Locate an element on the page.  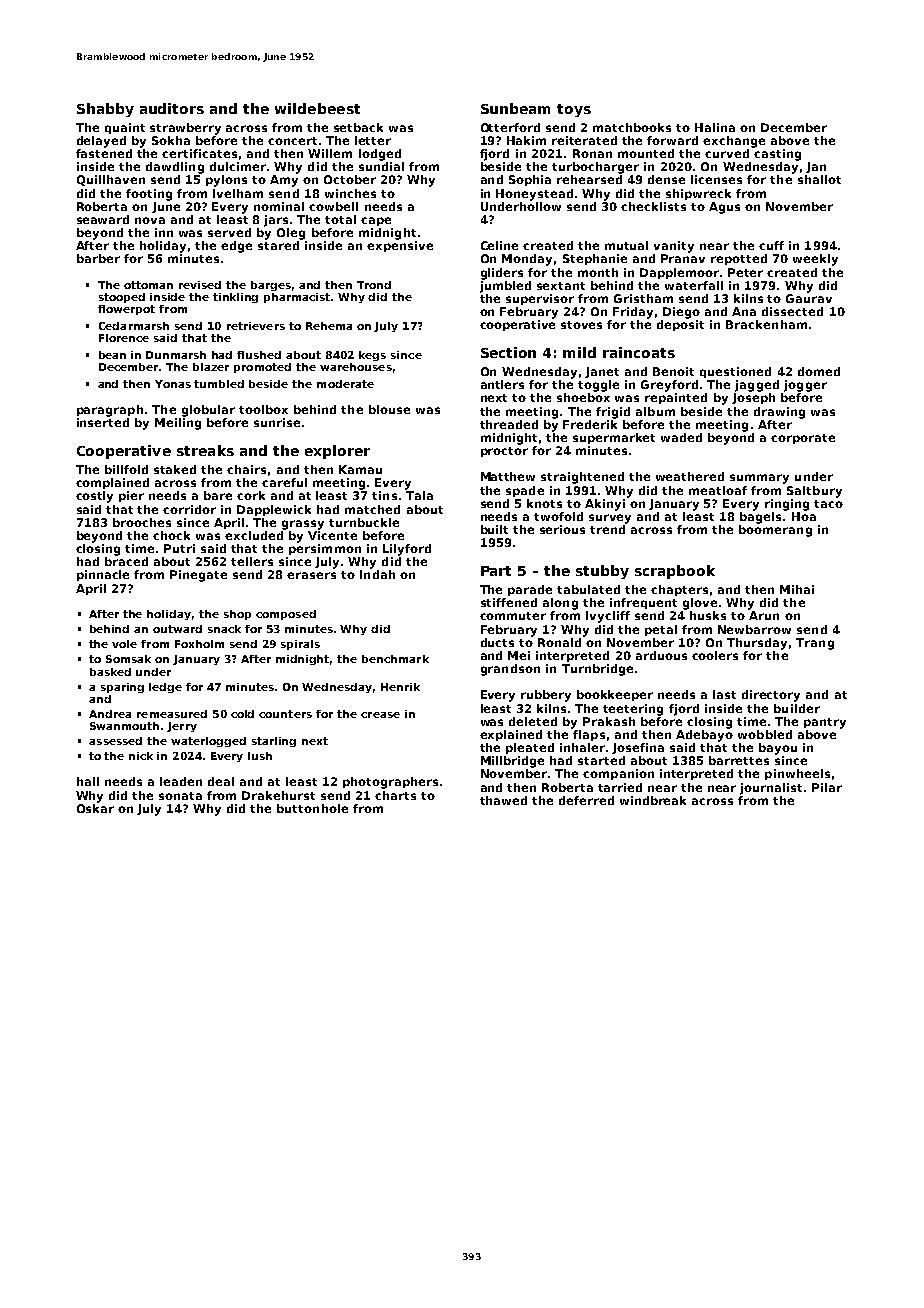
Shabby is located at coordinates (105, 110).
